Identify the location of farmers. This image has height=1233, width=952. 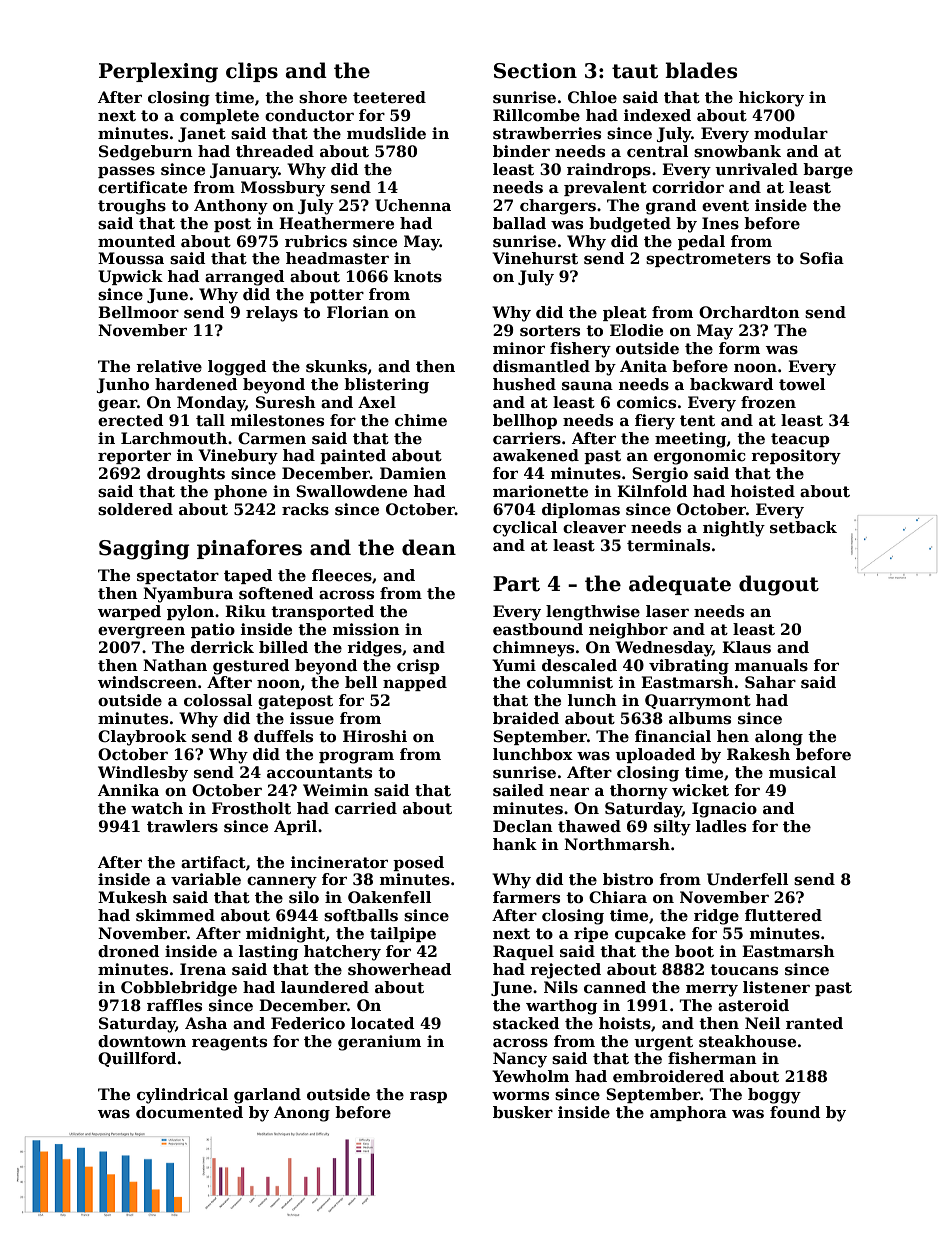
(526, 897).
